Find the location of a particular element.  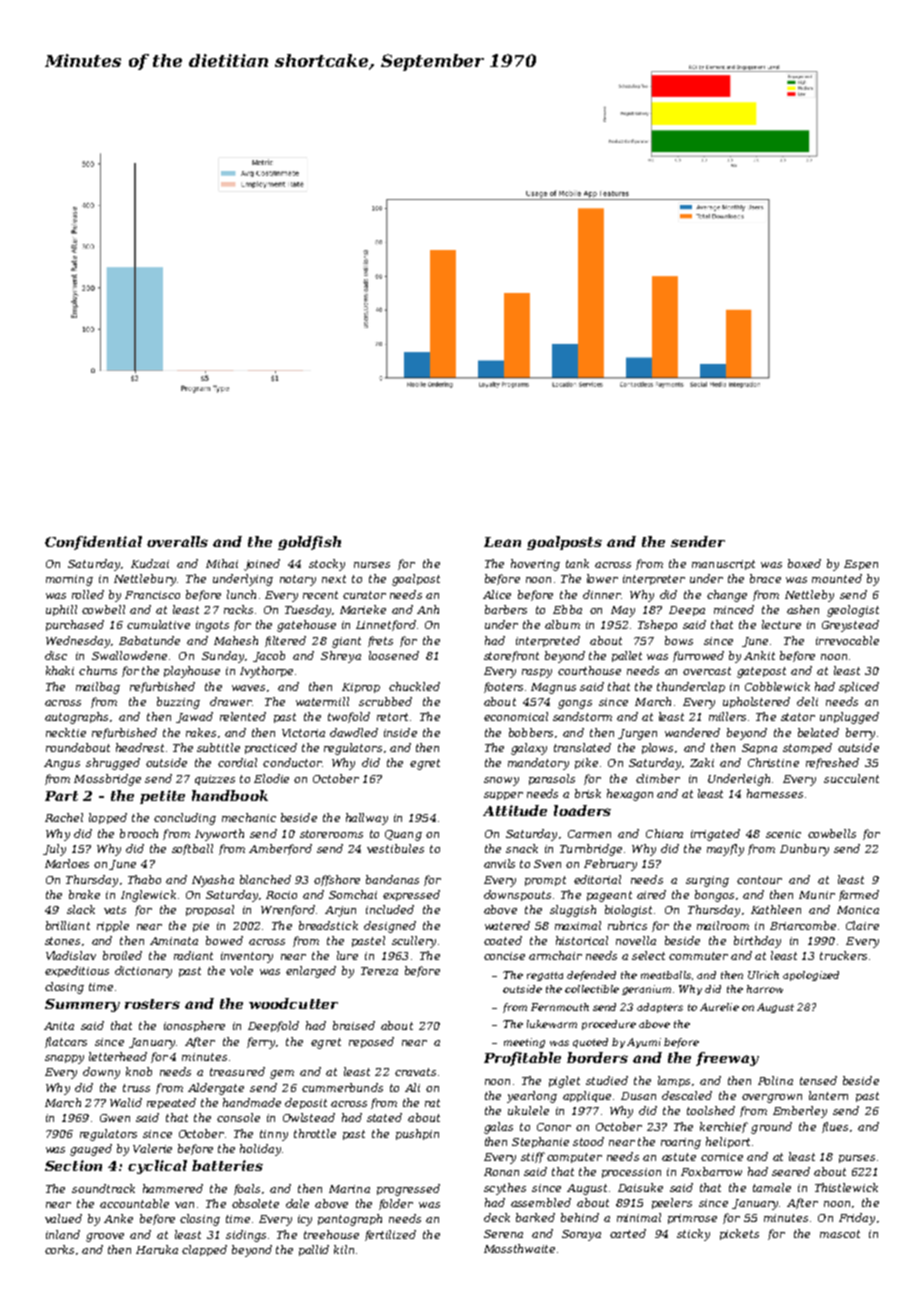

harnesses is located at coordinates (775, 793).
